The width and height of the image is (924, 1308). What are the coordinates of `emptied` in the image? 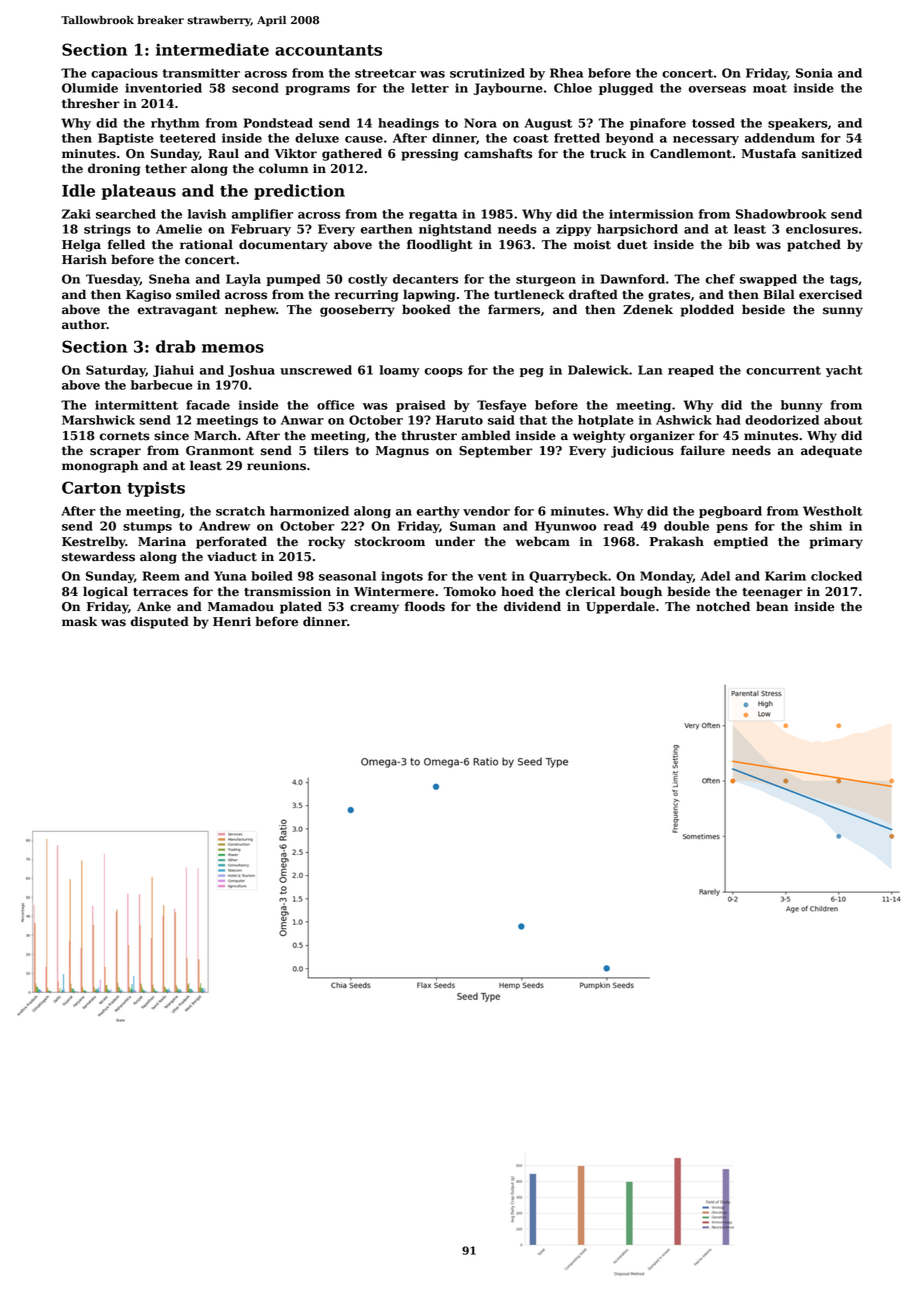 It's located at (741, 542).
